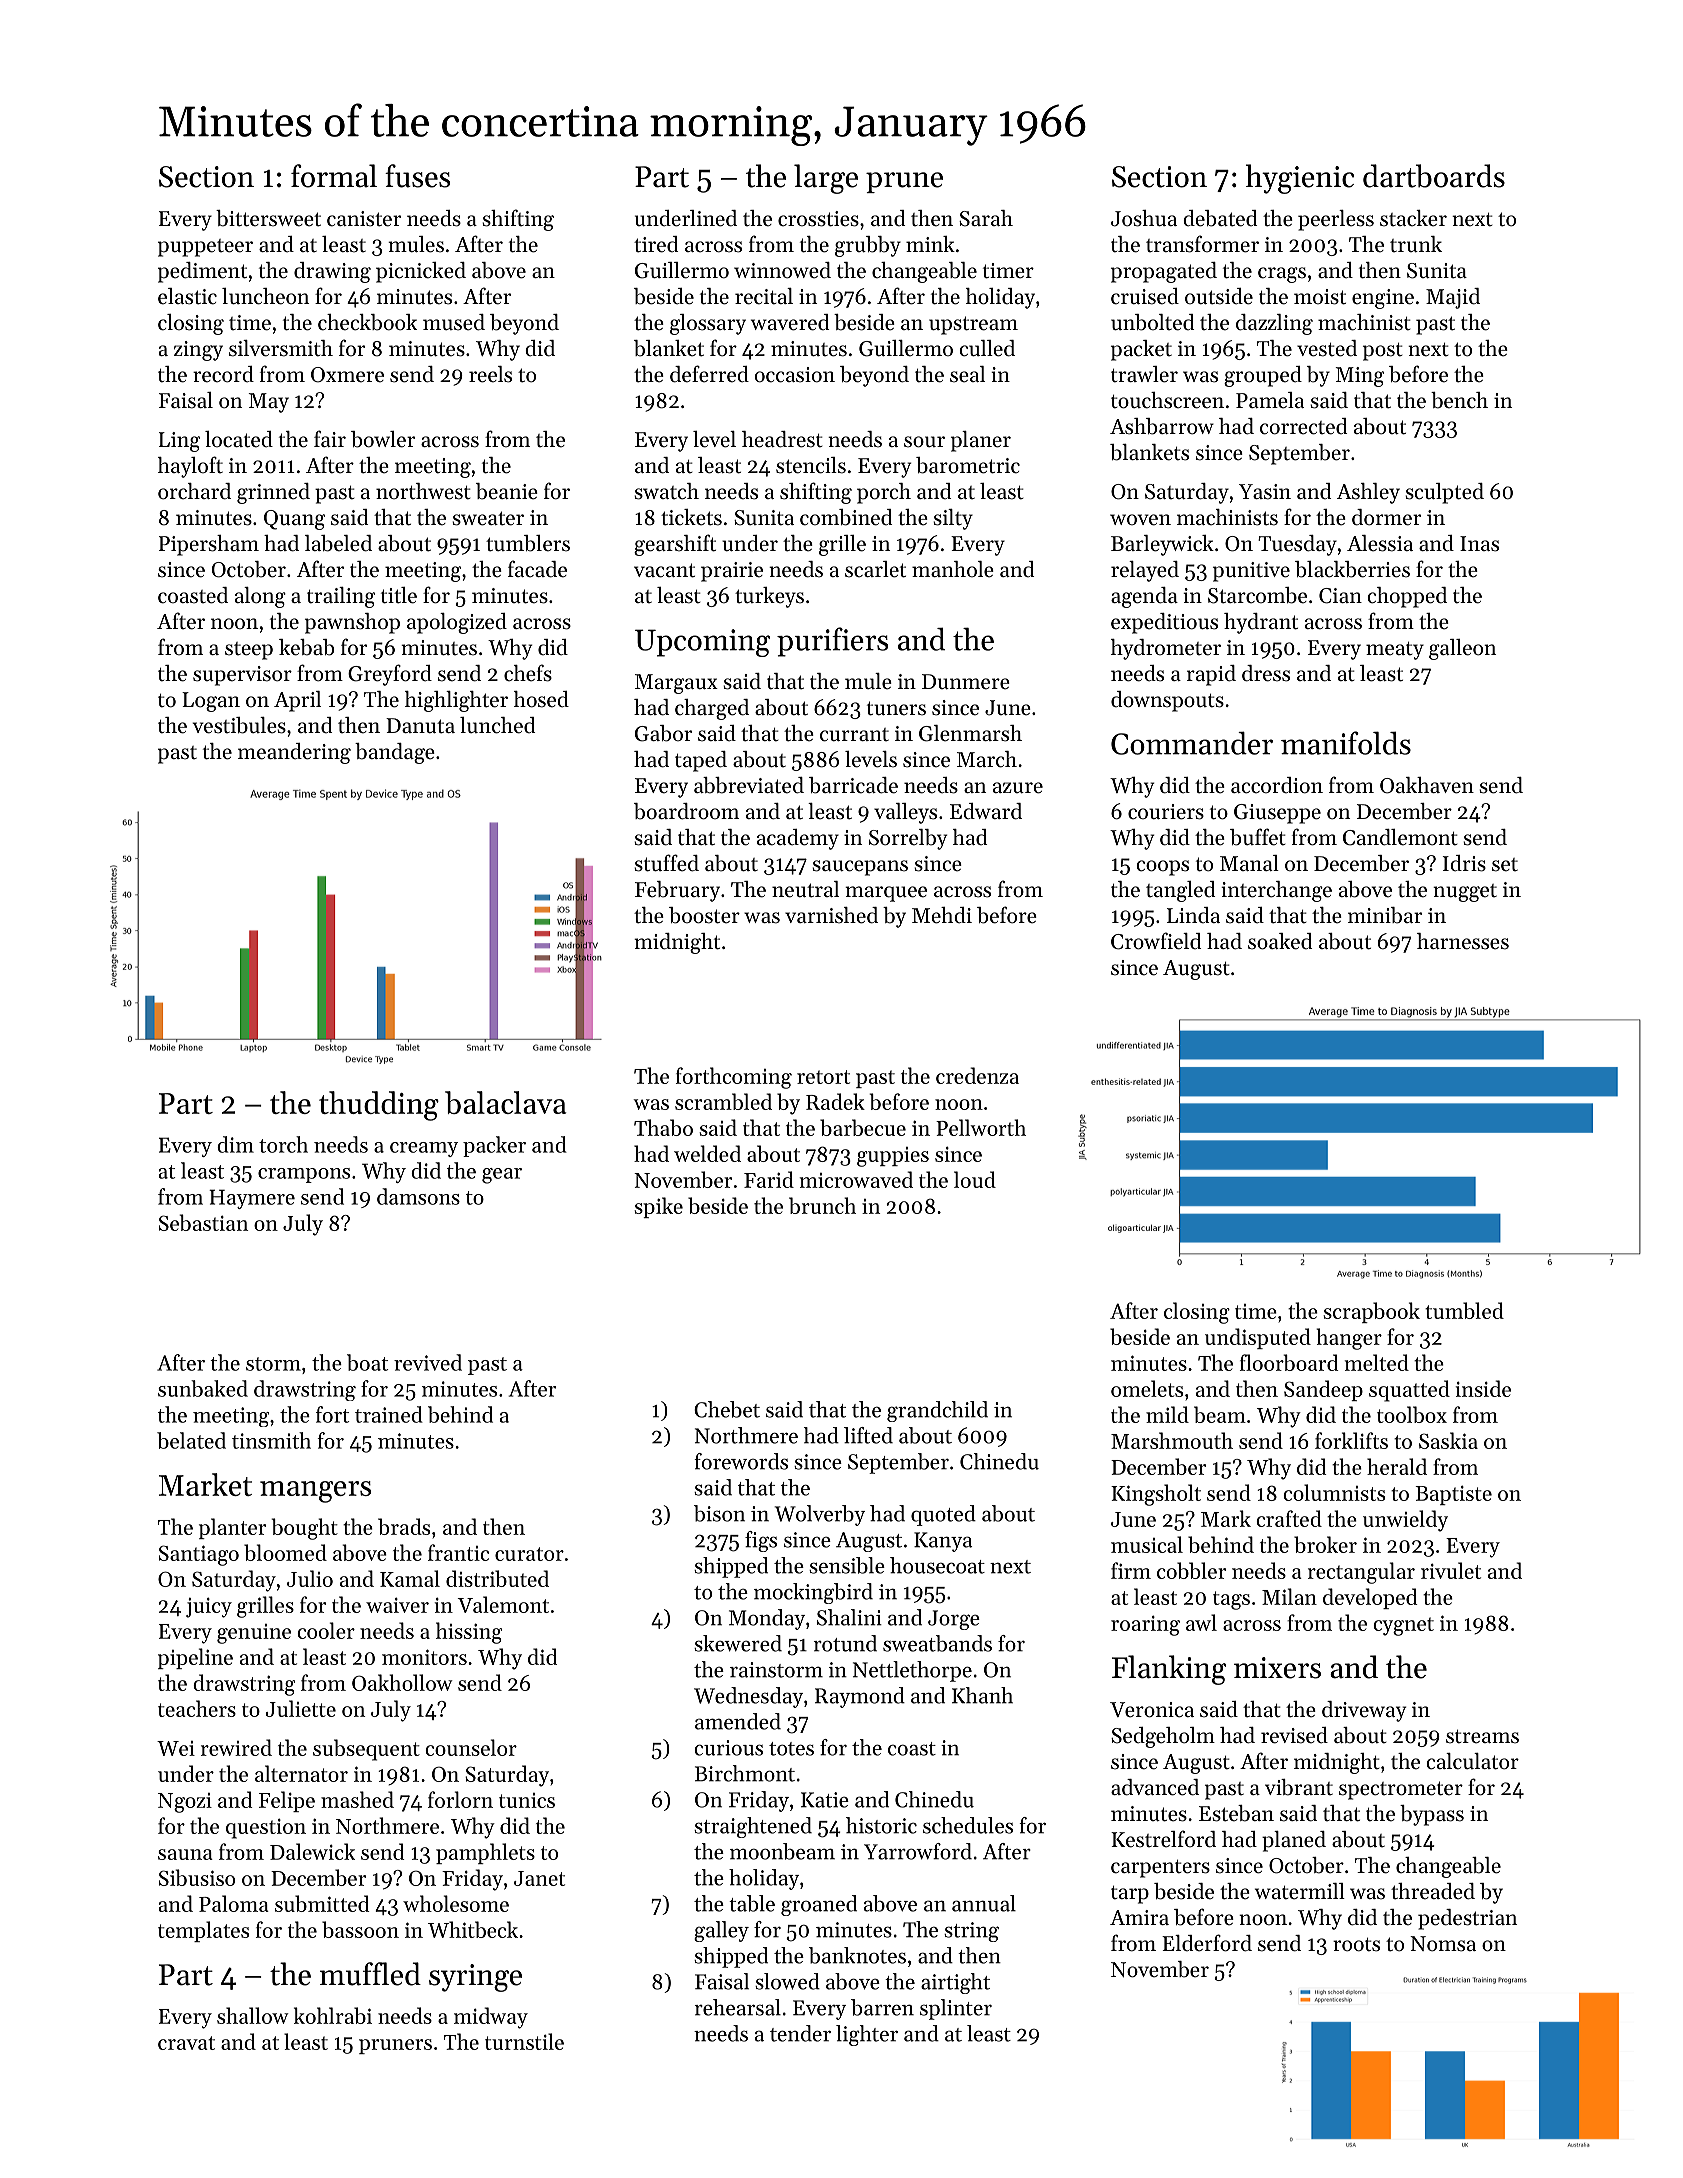 This screenshot has width=1683, height=2178. I want to click on harnesses, so click(1463, 941).
